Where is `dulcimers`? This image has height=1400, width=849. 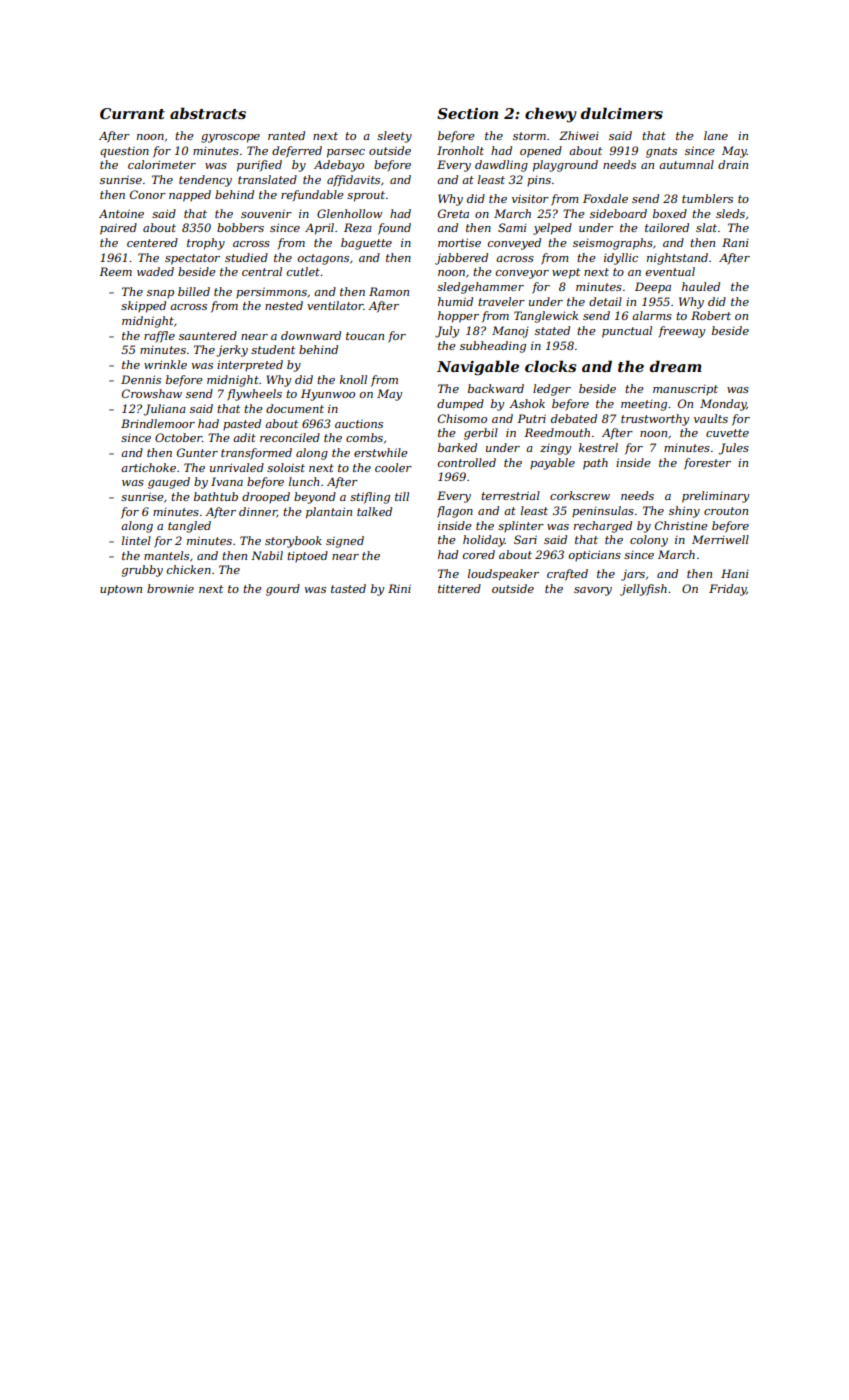
dulcimers is located at coordinates (622, 113).
